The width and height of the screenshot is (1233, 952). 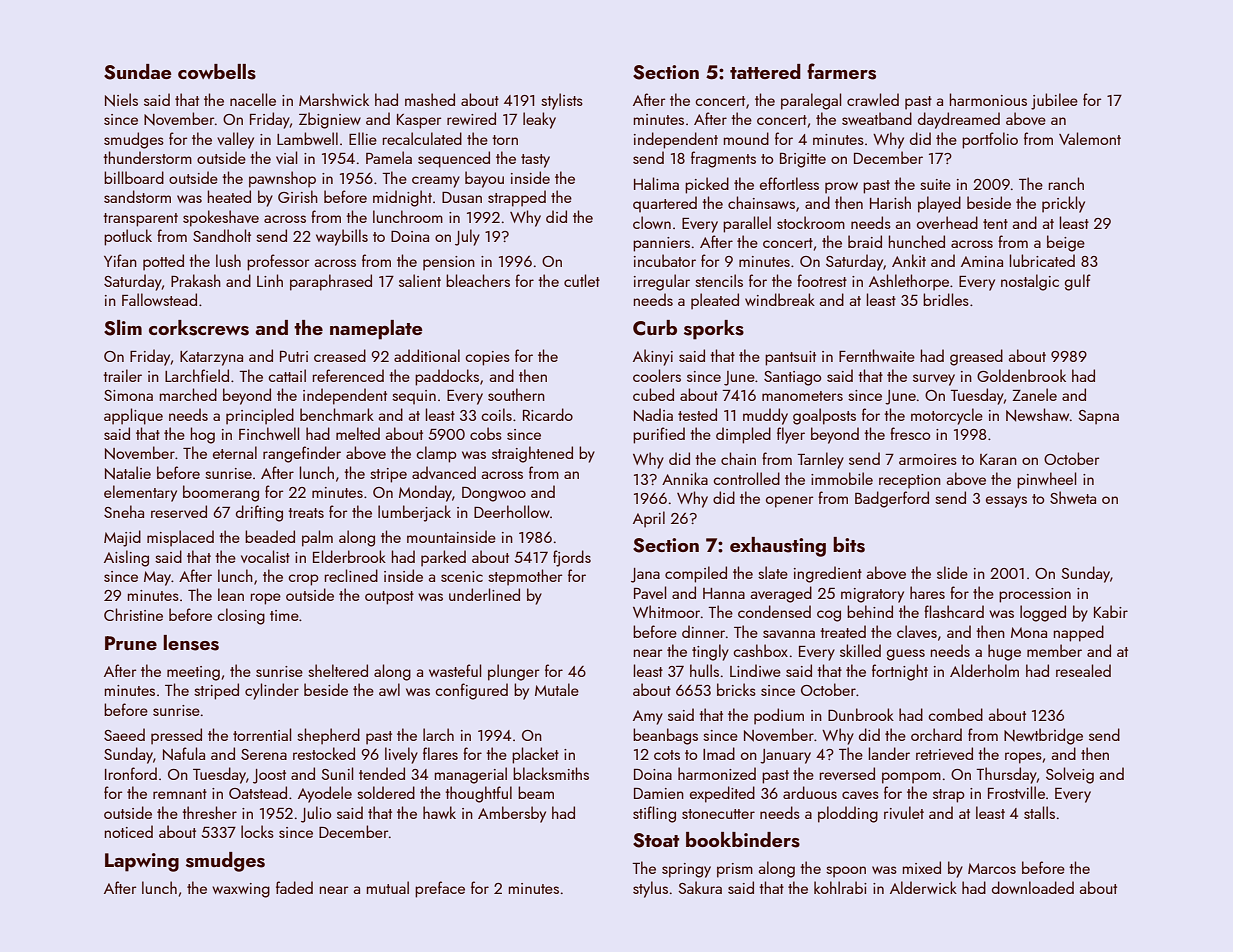 What do you see at coordinates (927, 592) in the screenshot?
I see `hares` at bounding box center [927, 592].
